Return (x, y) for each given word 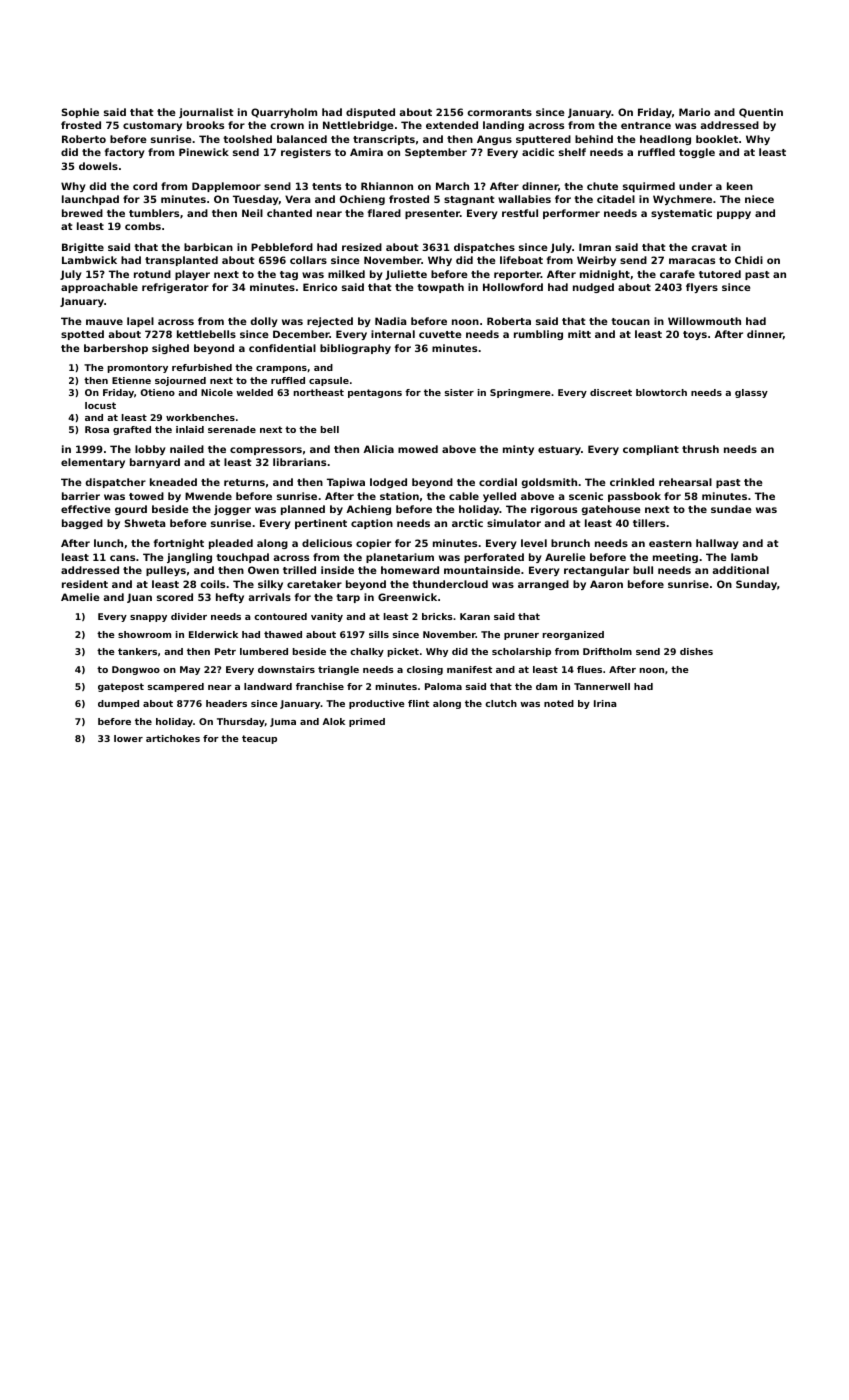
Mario (694, 112)
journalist (206, 113)
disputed (370, 113)
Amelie (80, 597)
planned (303, 510)
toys (695, 335)
